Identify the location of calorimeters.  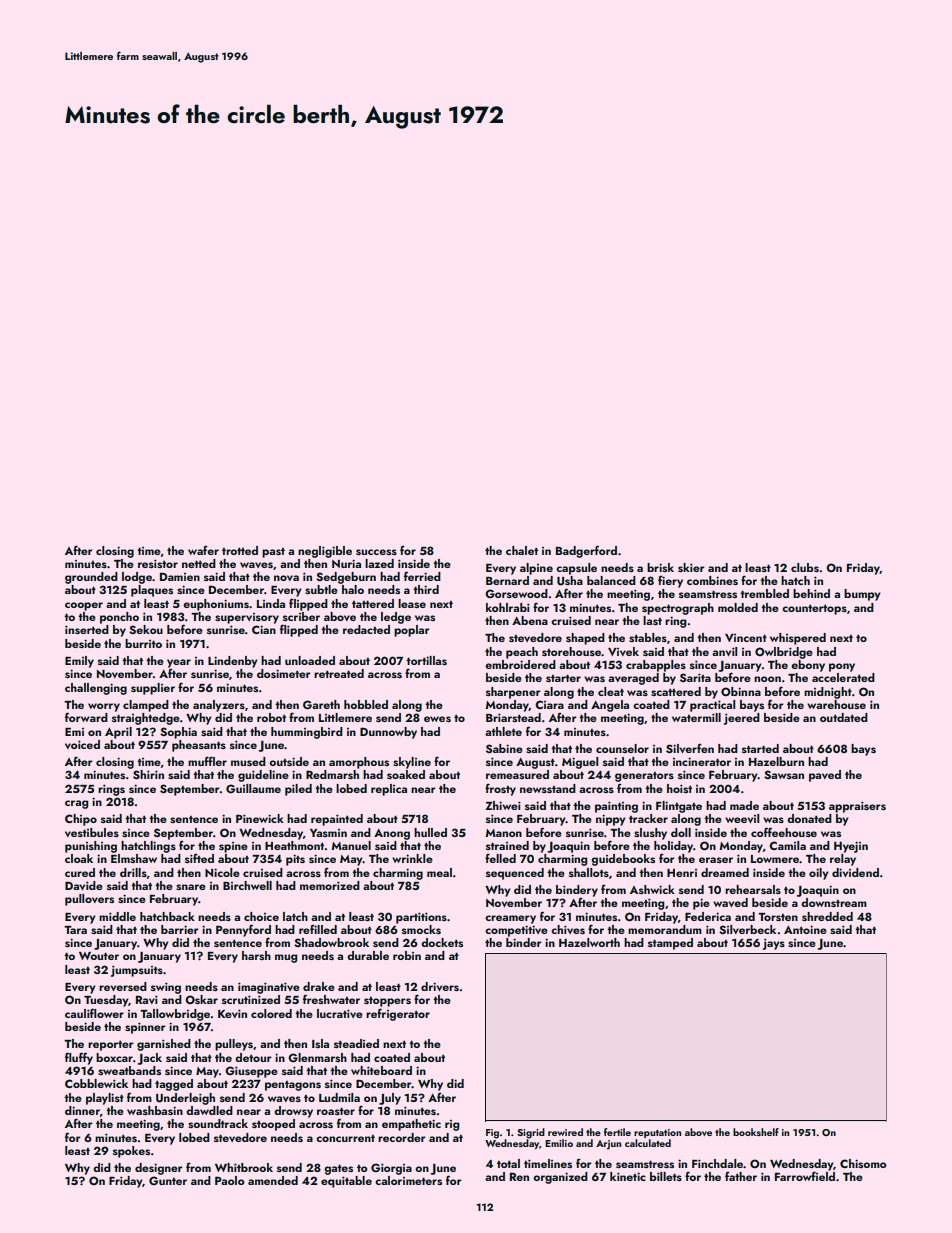
(408, 1180).
